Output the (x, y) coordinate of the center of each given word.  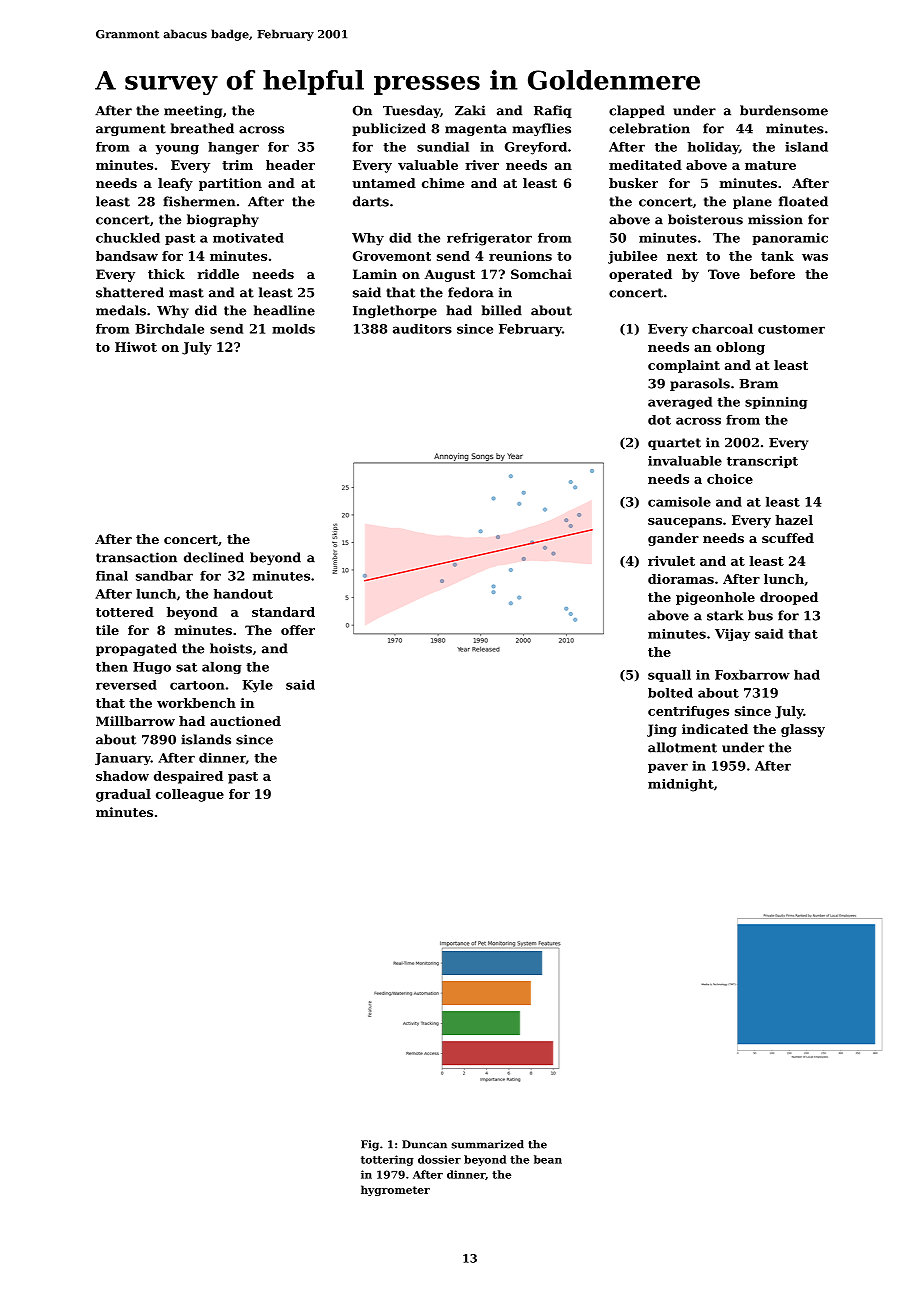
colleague (190, 795)
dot (659, 420)
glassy (803, 730)
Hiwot (136, 347)
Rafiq (553, 111)
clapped (637, 111)
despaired (188, 777)
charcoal (722, 329)
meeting (193, 111)
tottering (387, 1160)
